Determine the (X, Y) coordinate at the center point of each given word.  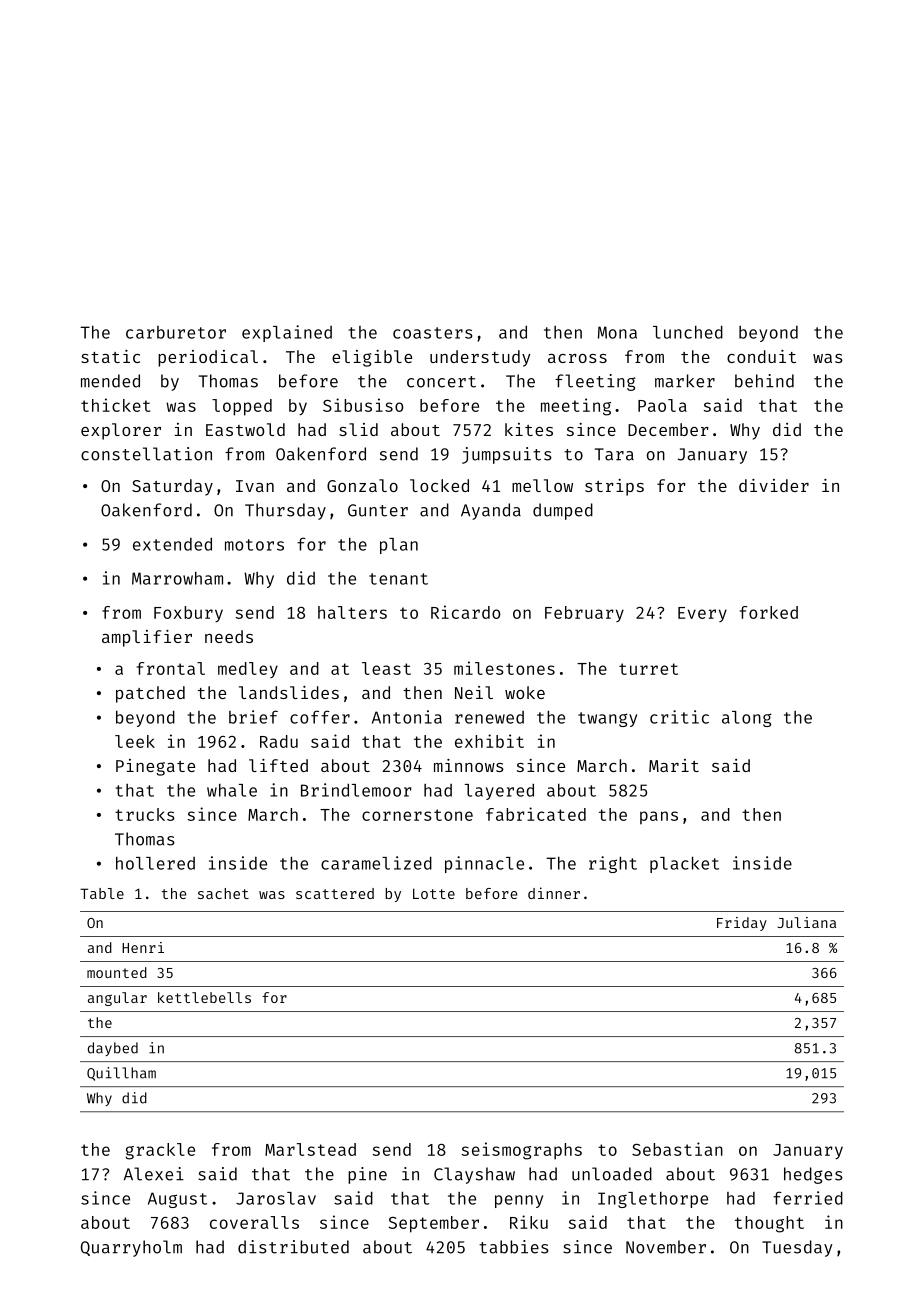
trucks (145, 814)
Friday (742, 924)
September (434, 1224)
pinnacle (484, 864)
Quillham (121, 1074)
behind (764, 381)
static (110, 356)
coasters (433, 333)
